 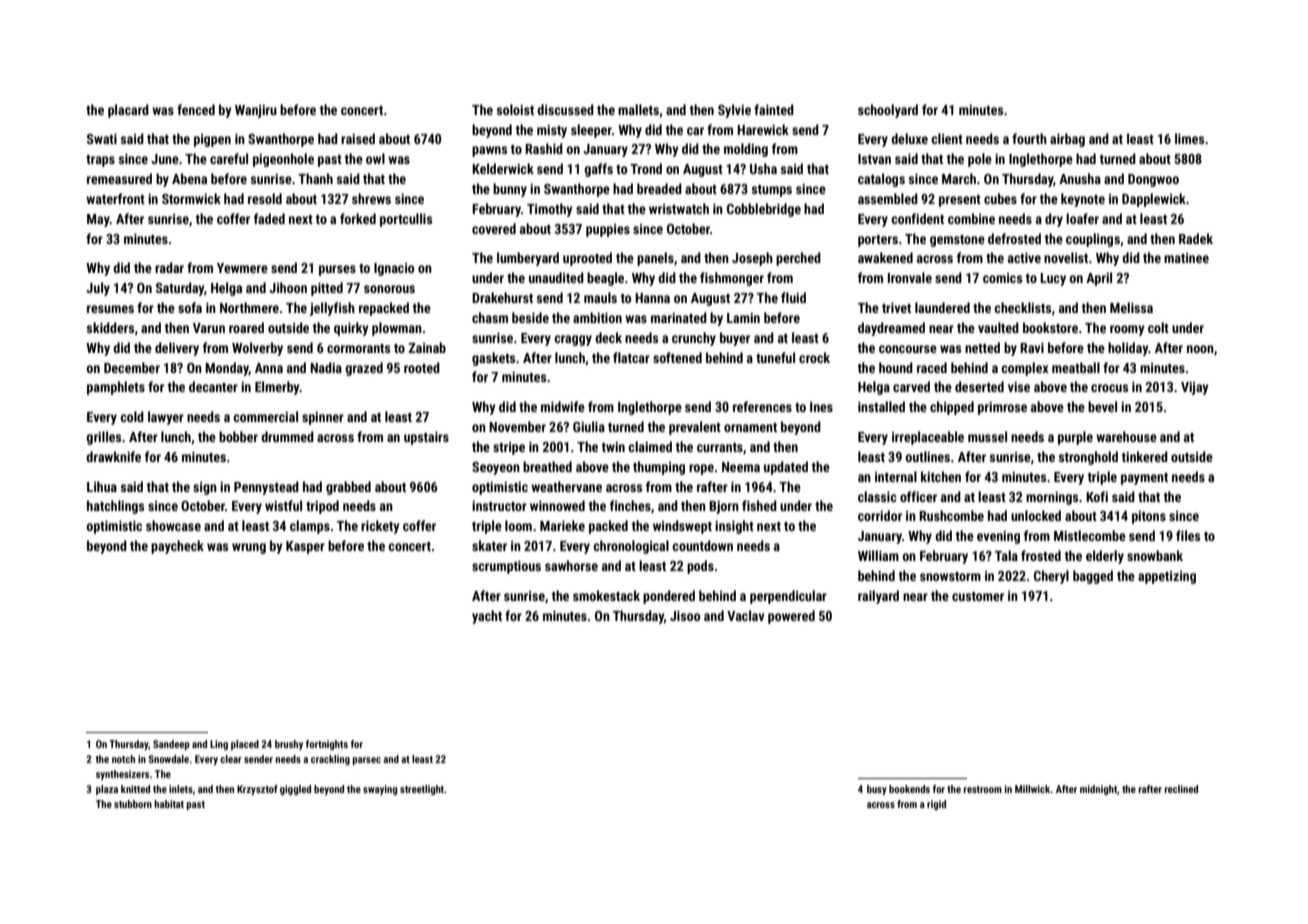 What do you see at coordinates (305, 547) in the screenshot?
I see `Kasper` at bounding box center [305, 547].
